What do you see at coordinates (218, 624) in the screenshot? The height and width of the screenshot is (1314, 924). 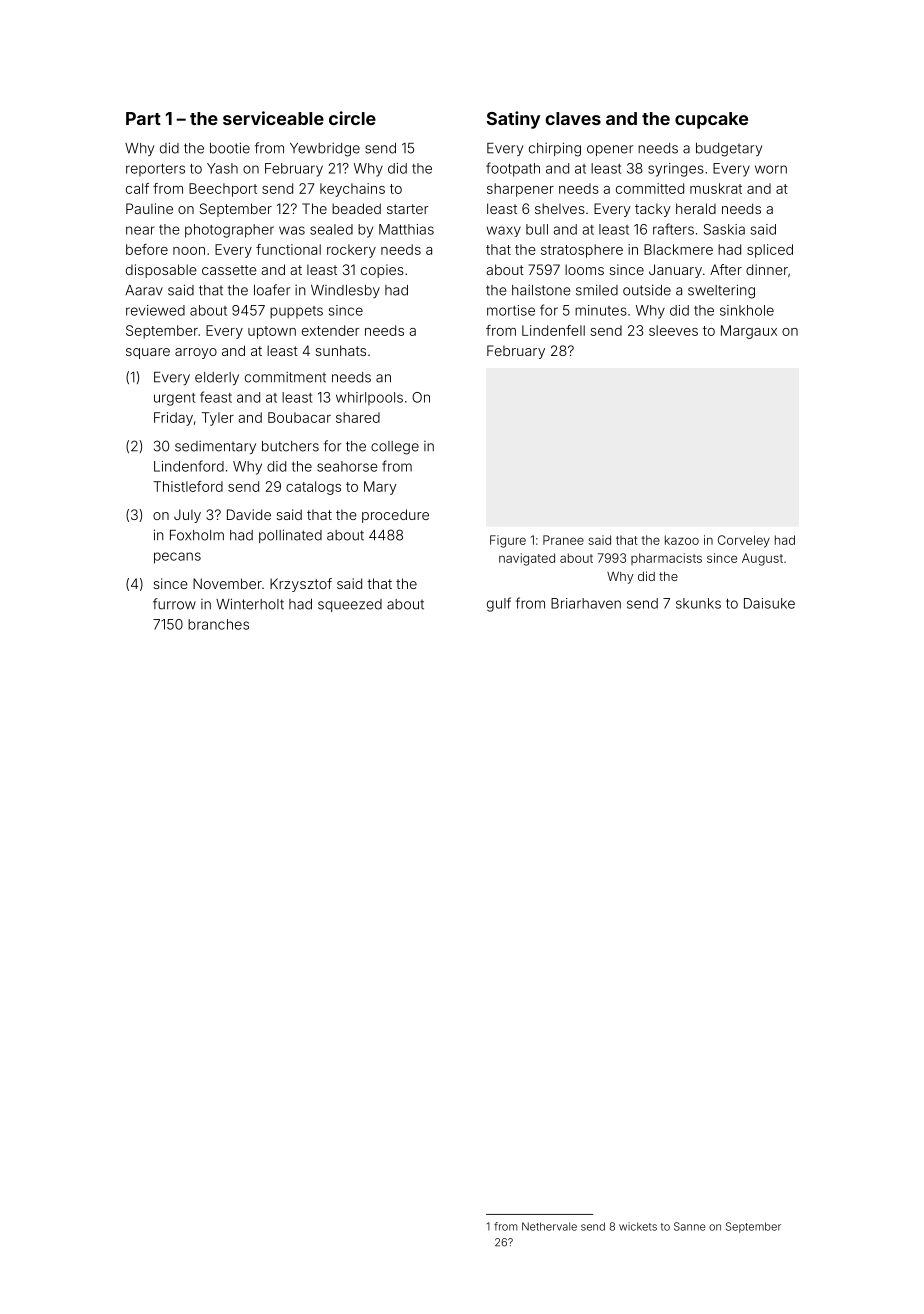 I see `branches` at bounding box center [218, 624].
